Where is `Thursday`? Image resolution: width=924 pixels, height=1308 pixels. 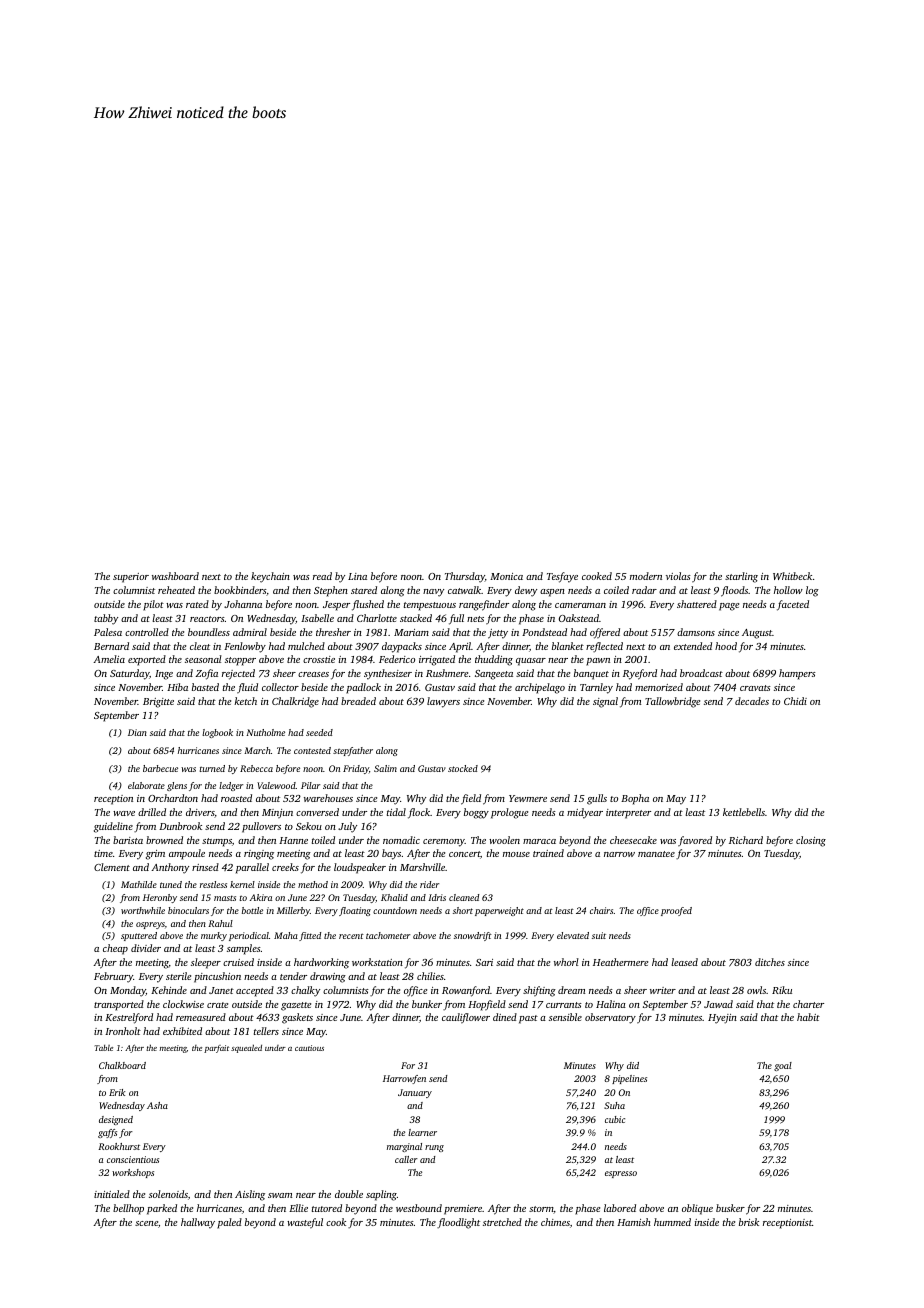 Thursday is located at coordinates (465, 577).
